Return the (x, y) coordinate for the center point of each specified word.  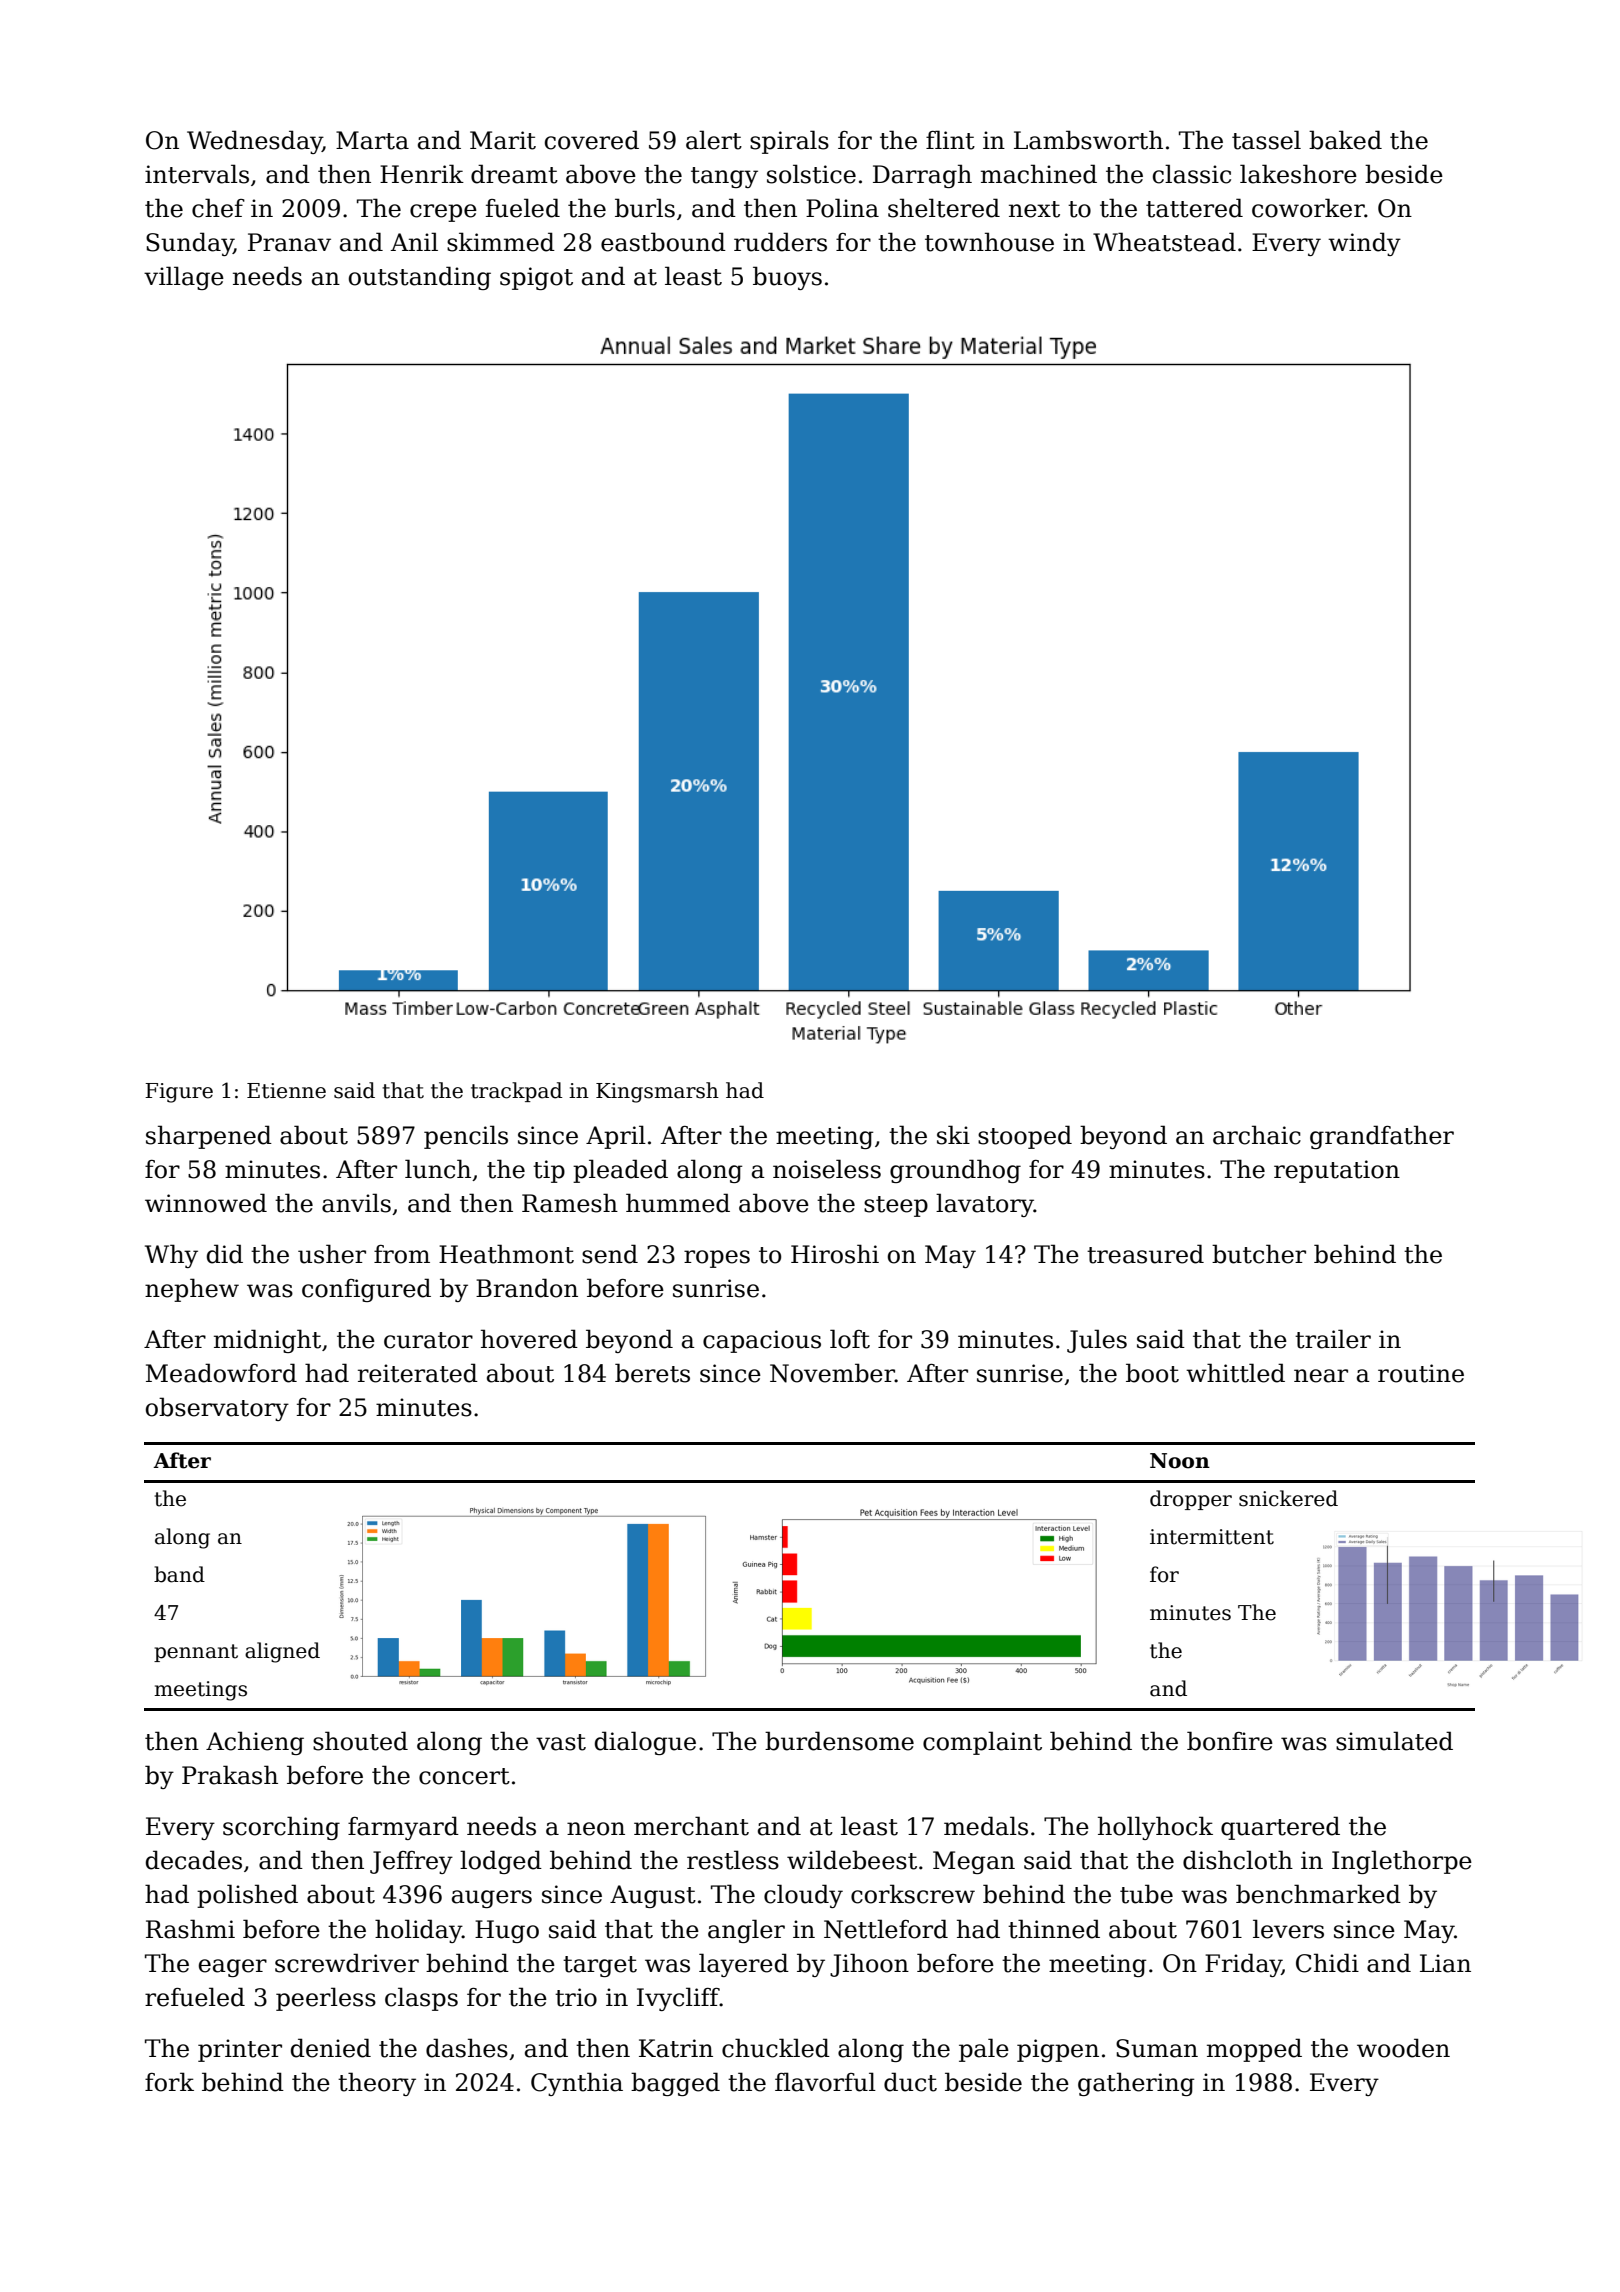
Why (171, 1256)
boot (1152, 1373)
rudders (780, 242)
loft (850, 1339)
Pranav (289, 242)
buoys (787, 278)
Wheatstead (1164, 242)
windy (1364, 244)
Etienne (286, 1091)
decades (194, 1860)
